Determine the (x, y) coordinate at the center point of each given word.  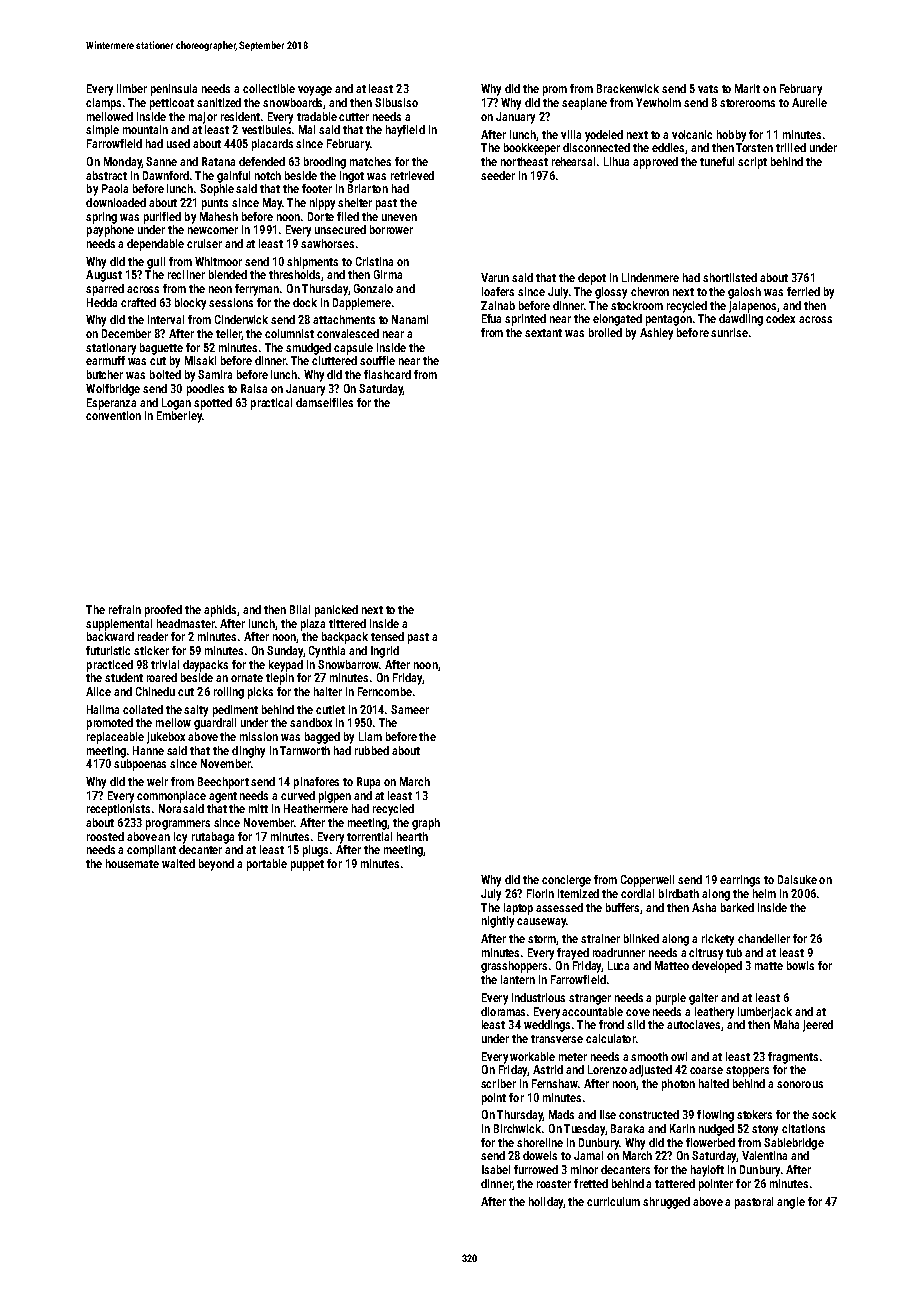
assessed (559, 907)
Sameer (410, 709)
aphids (220, 611)
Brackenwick (628, 88)
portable (267, 865)
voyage (315, 91)
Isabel (496, 1169)
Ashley (656, 334)
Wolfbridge (113, 390)
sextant (543, 333)
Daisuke (797, 879)
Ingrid (385, 652)
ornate (247, 678)
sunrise (729, 332)
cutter (354, 117)
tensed (387, 636)
